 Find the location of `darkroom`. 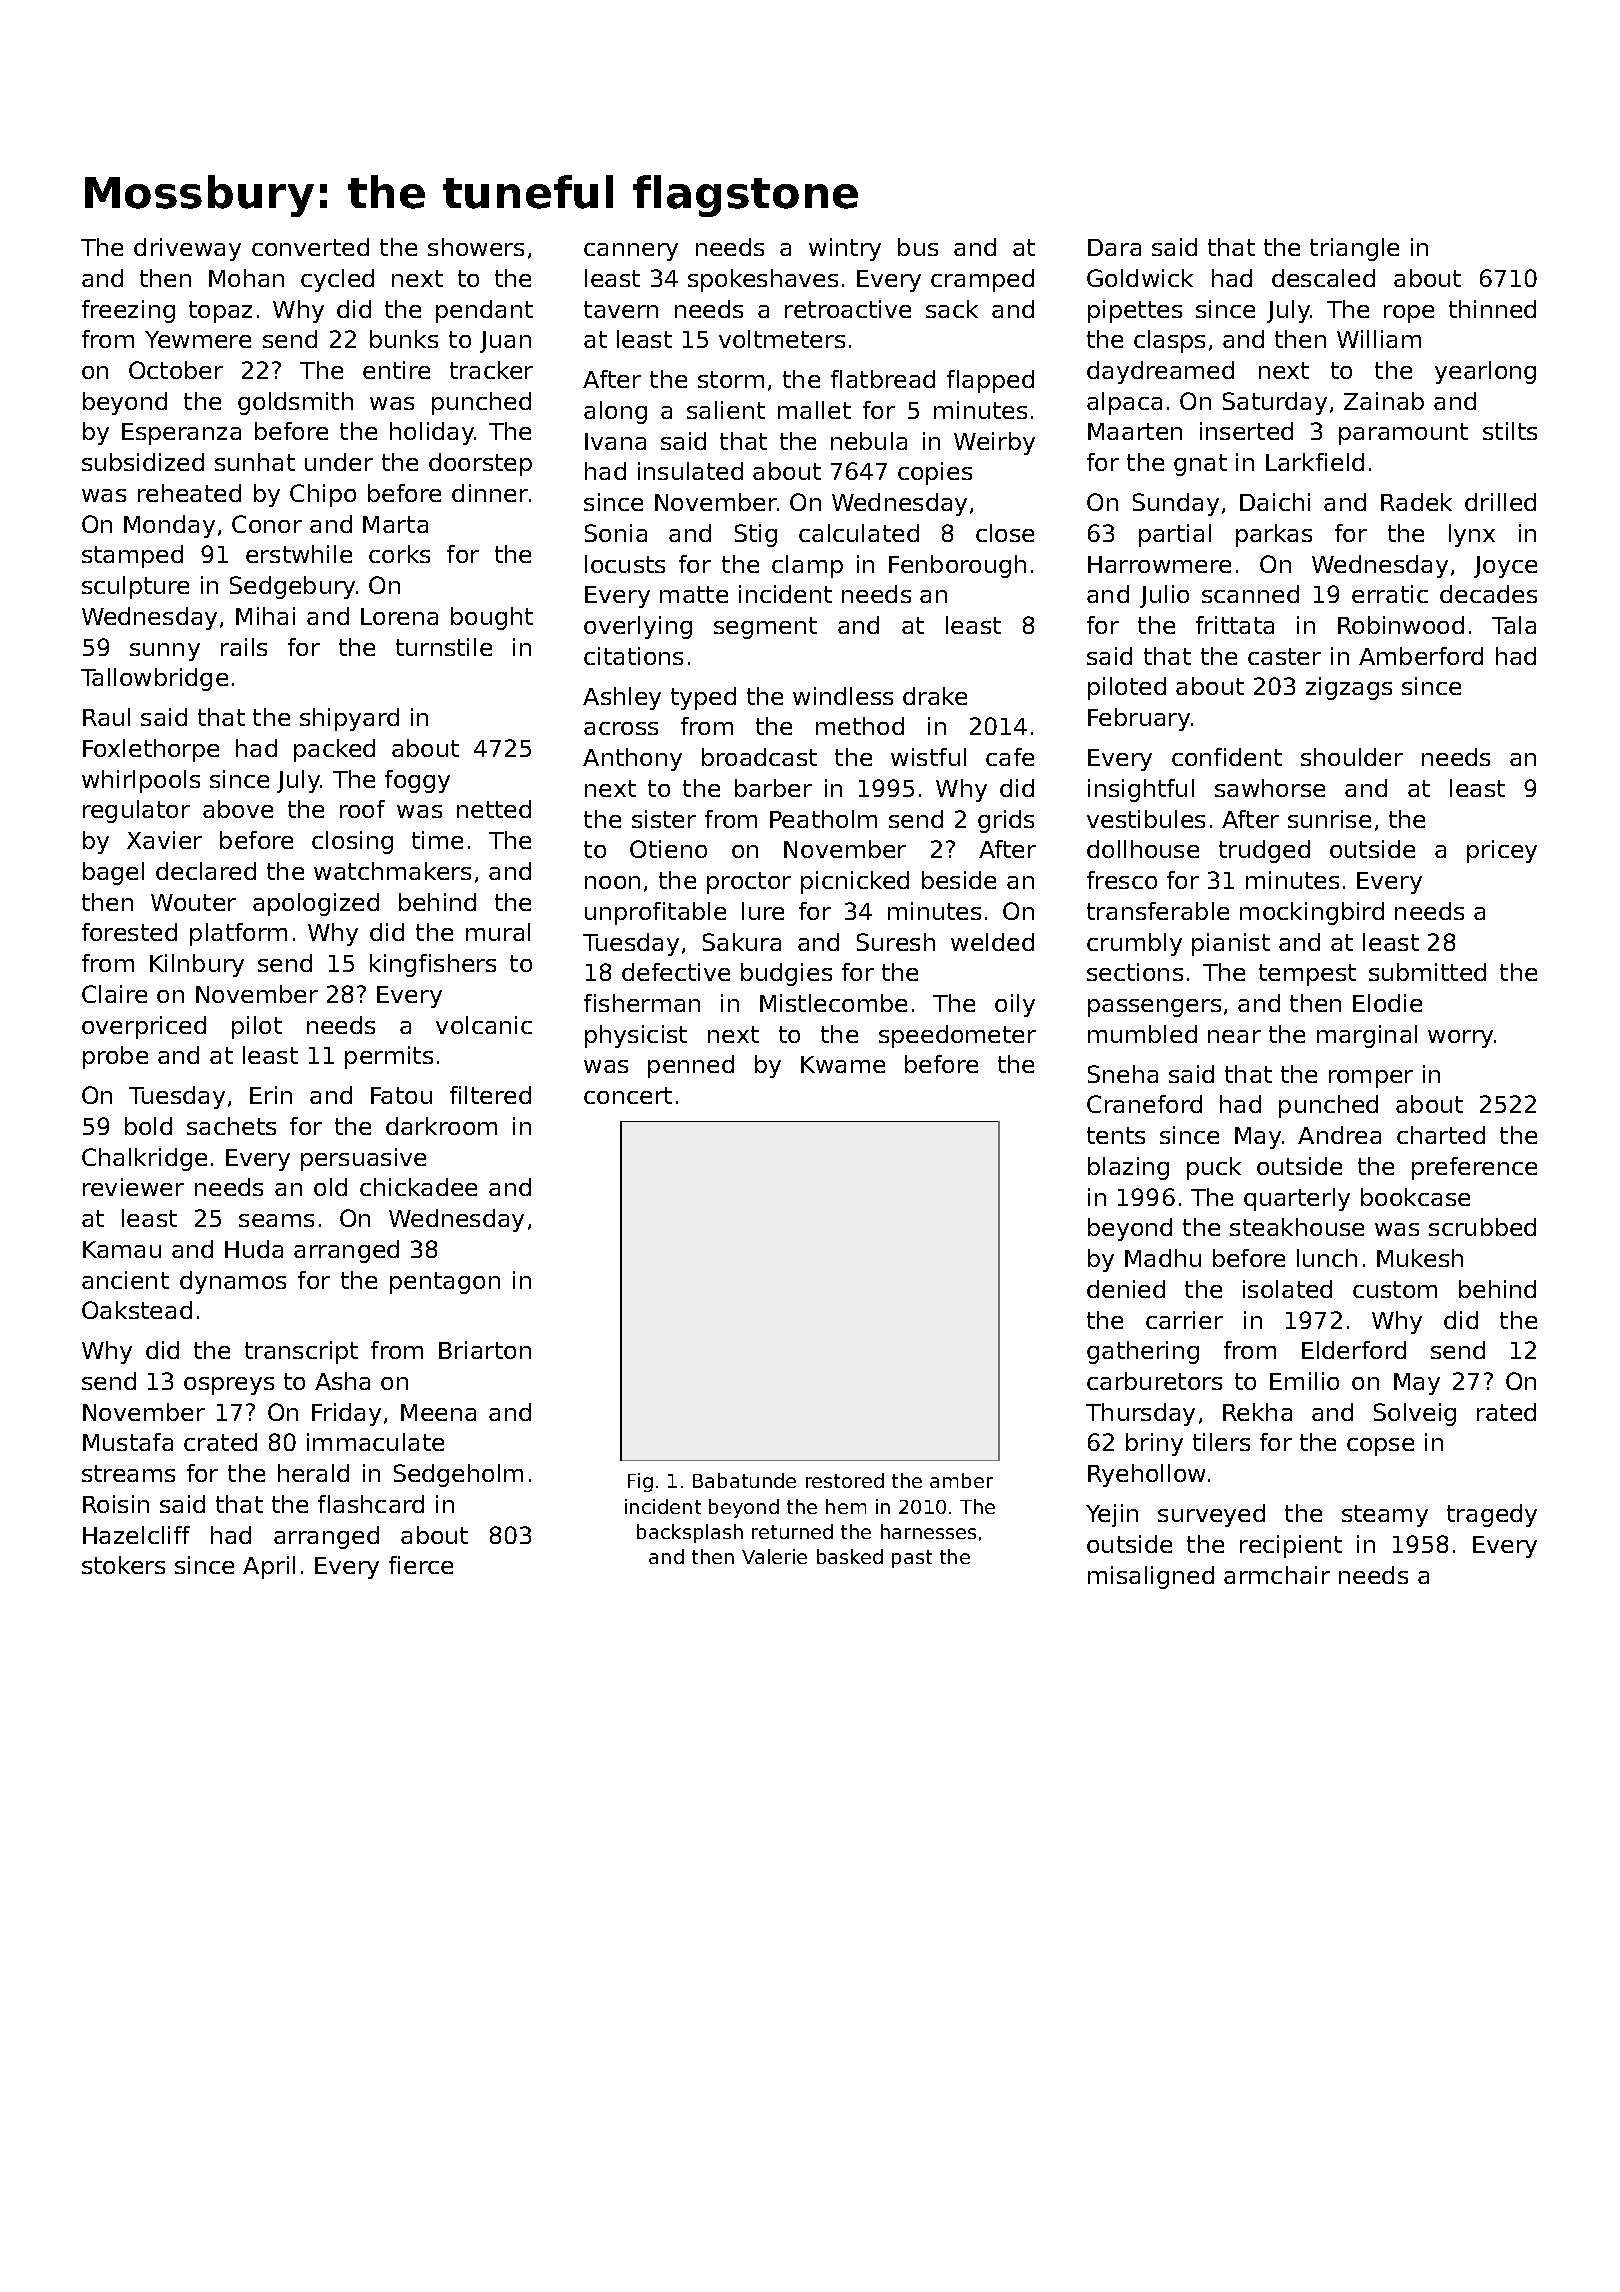

darkroom is located at coordinates (441, 1126).
